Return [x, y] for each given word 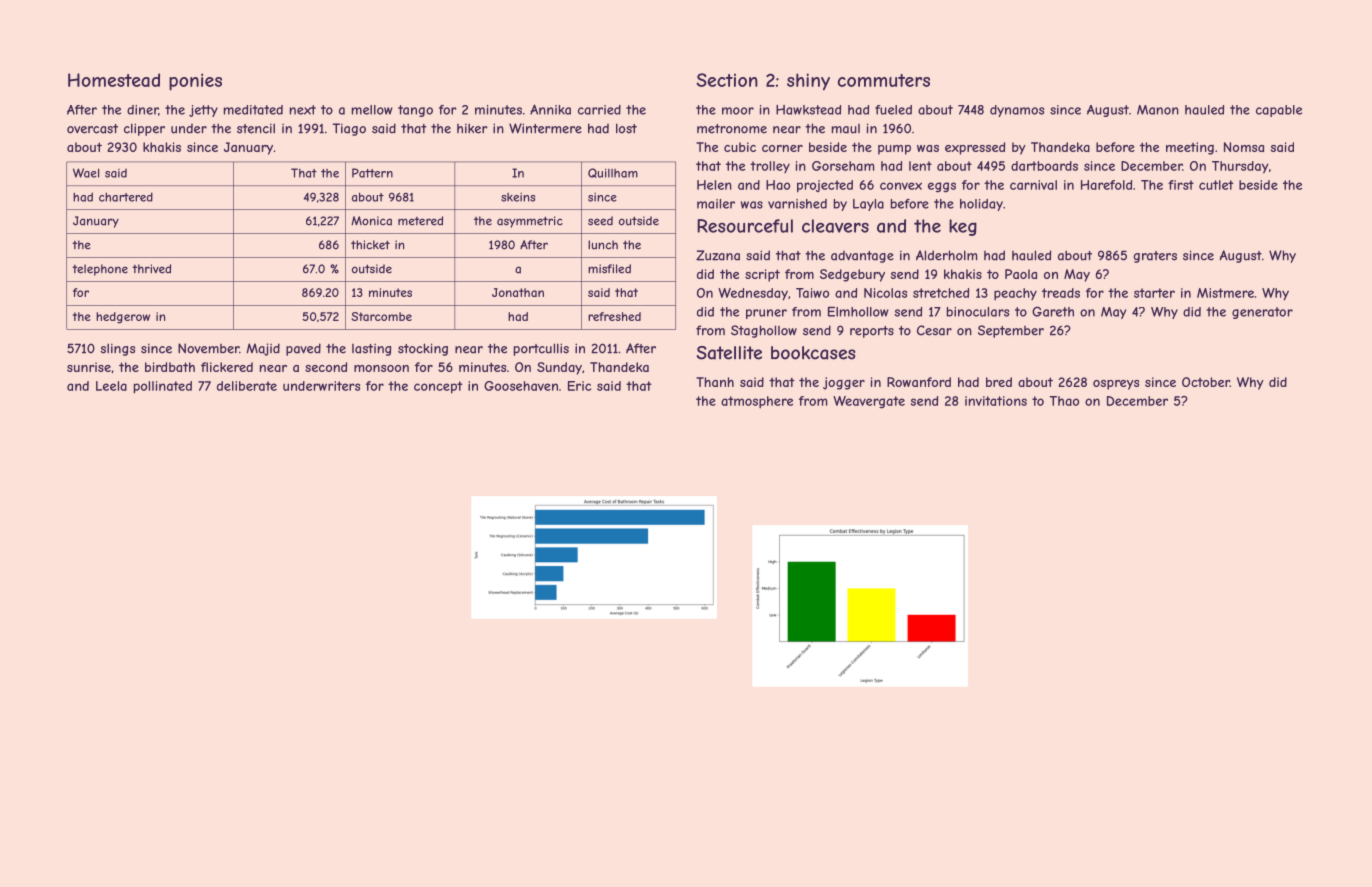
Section [727, 80]
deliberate [247, 386]
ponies [195, 82]
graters [1155, 257]
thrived [151, 269]
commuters [884, 80]
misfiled [609, 269]
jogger [844, 383]
